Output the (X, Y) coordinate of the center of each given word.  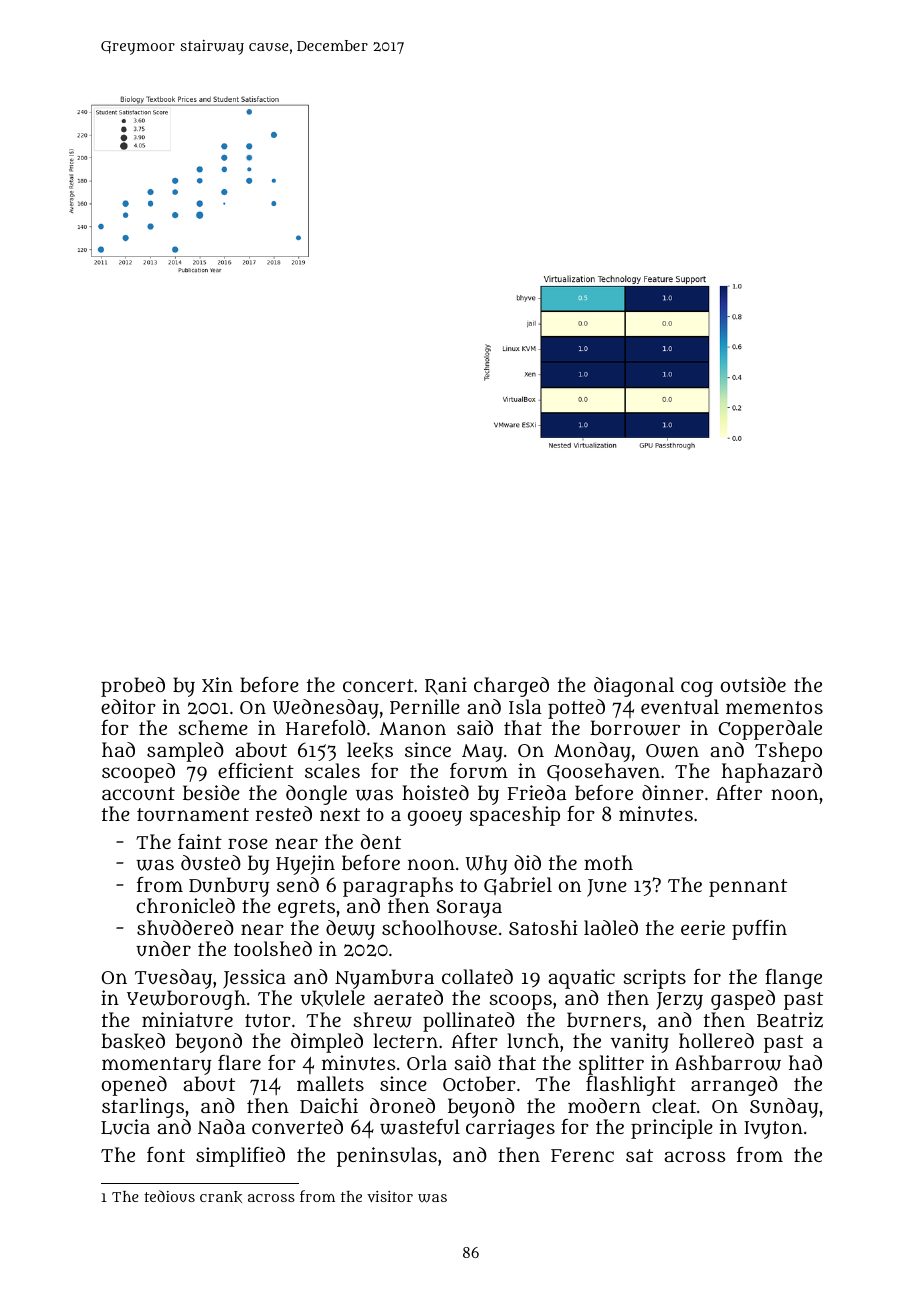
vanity (640, 1043)
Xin (217, 684)
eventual (680, 707)
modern (604, 1105)
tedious (169, 1196)
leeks (370, 750)
